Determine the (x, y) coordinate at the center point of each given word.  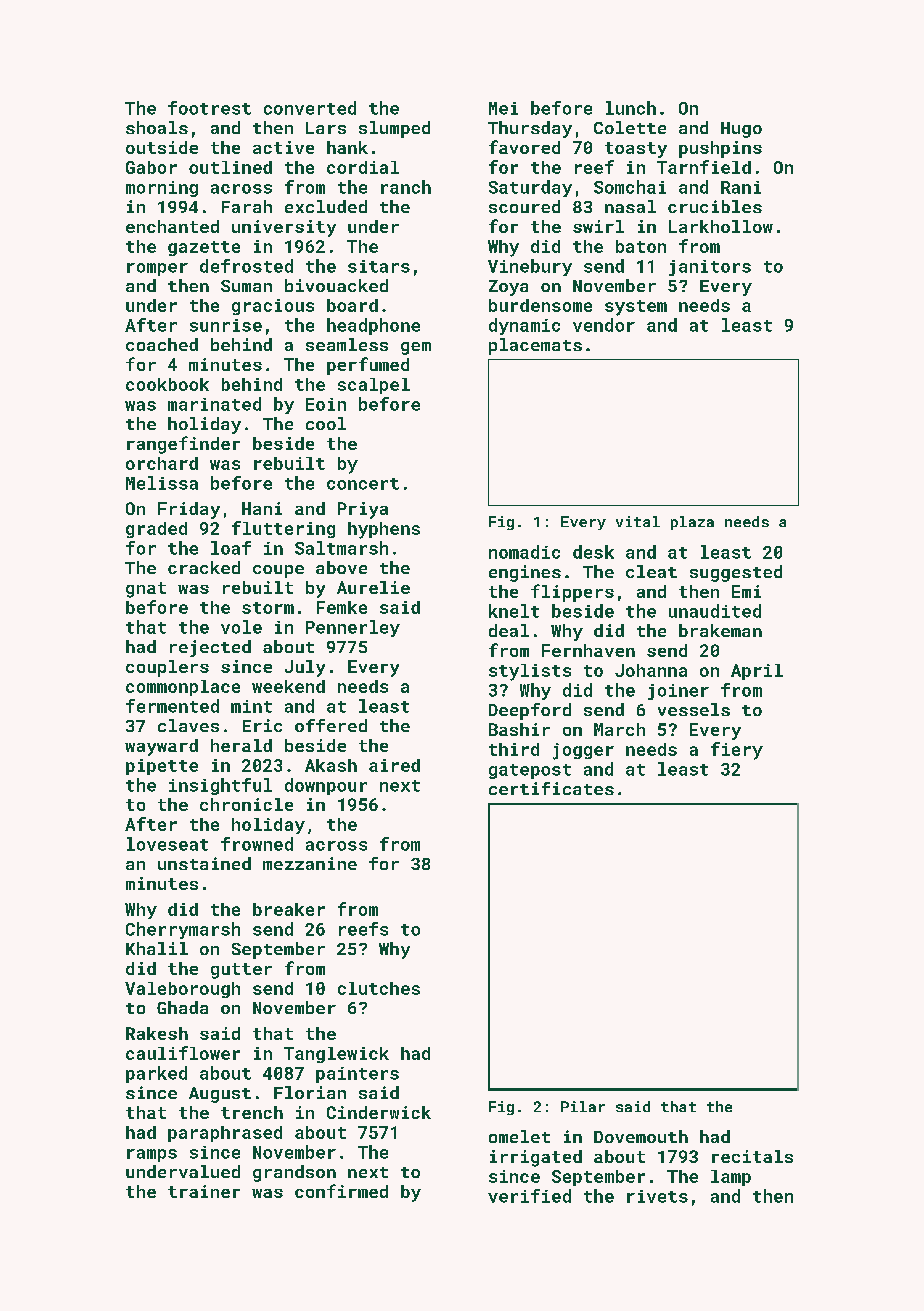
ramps (152, 1155)
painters (357, 1075)
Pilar (583, 1106)
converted (310, 108)
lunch (631, 108)
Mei (503, 108)
